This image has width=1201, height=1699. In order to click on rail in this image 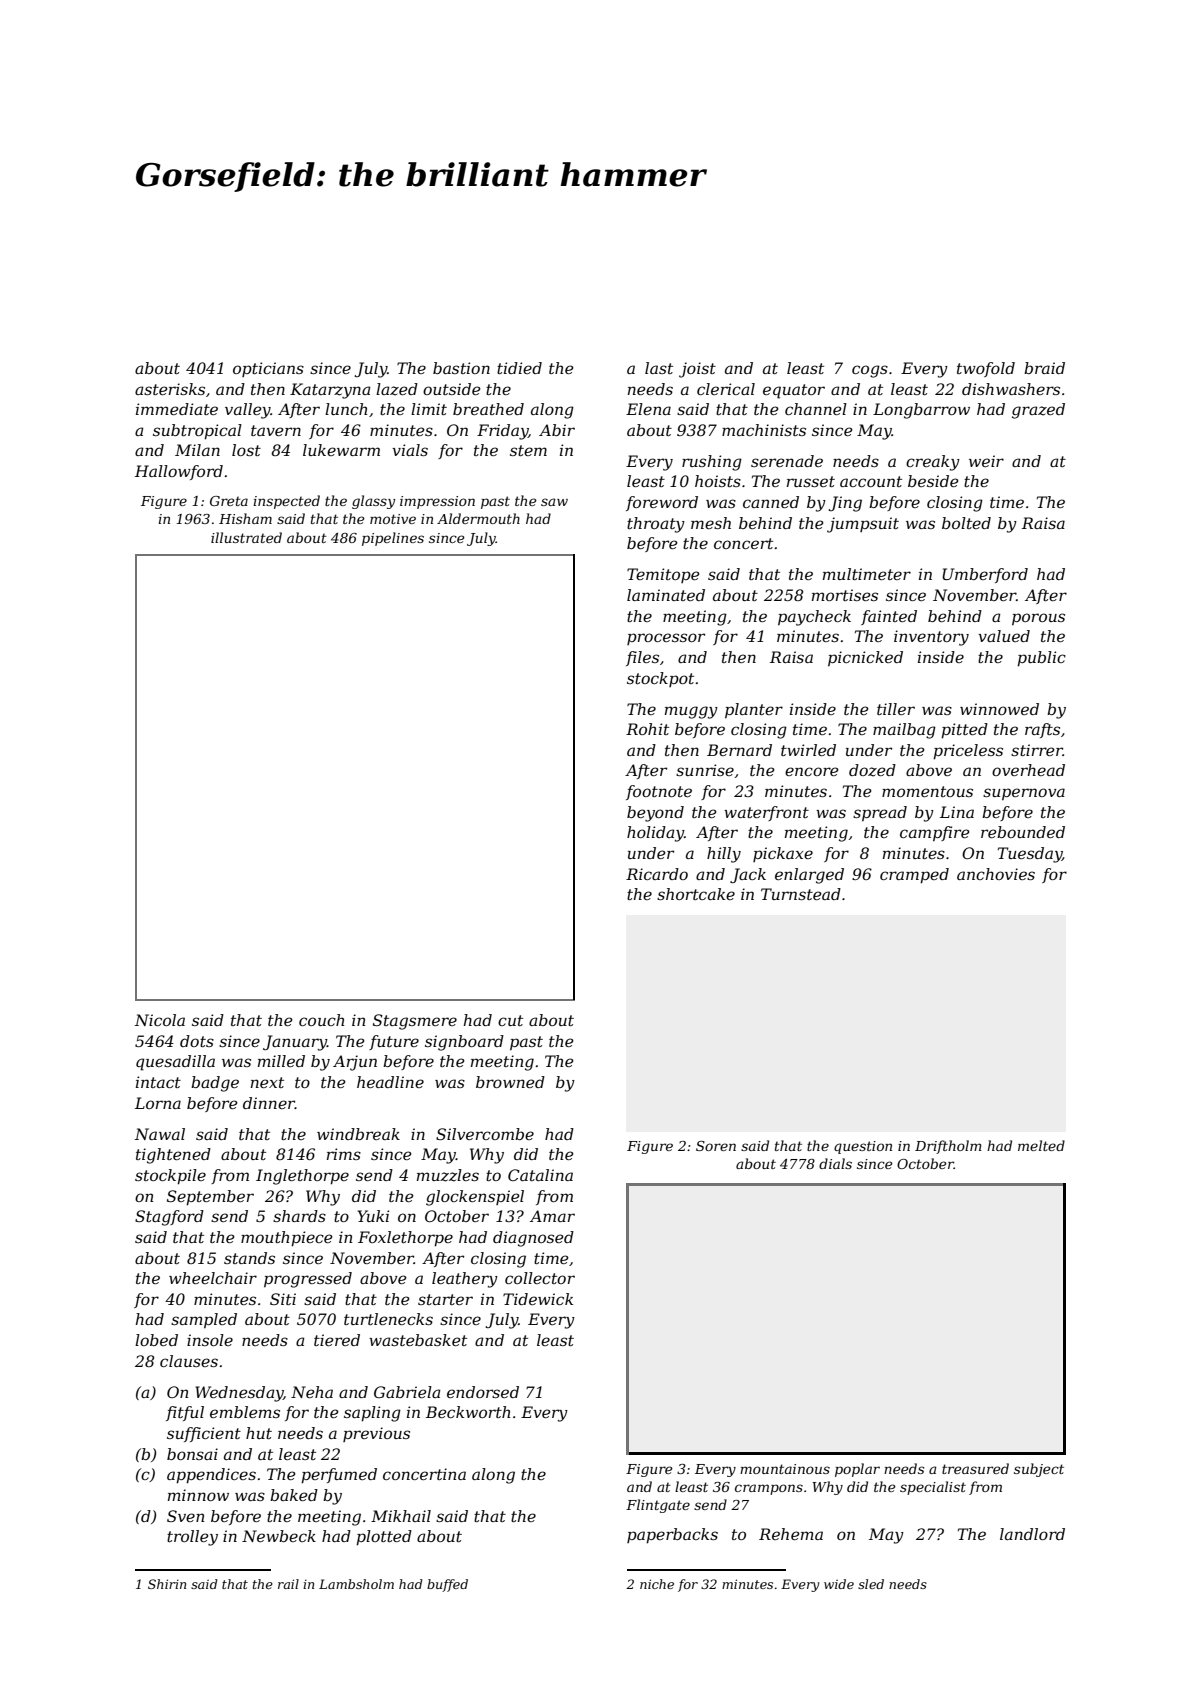, I will do `click(288, 1584)`.
